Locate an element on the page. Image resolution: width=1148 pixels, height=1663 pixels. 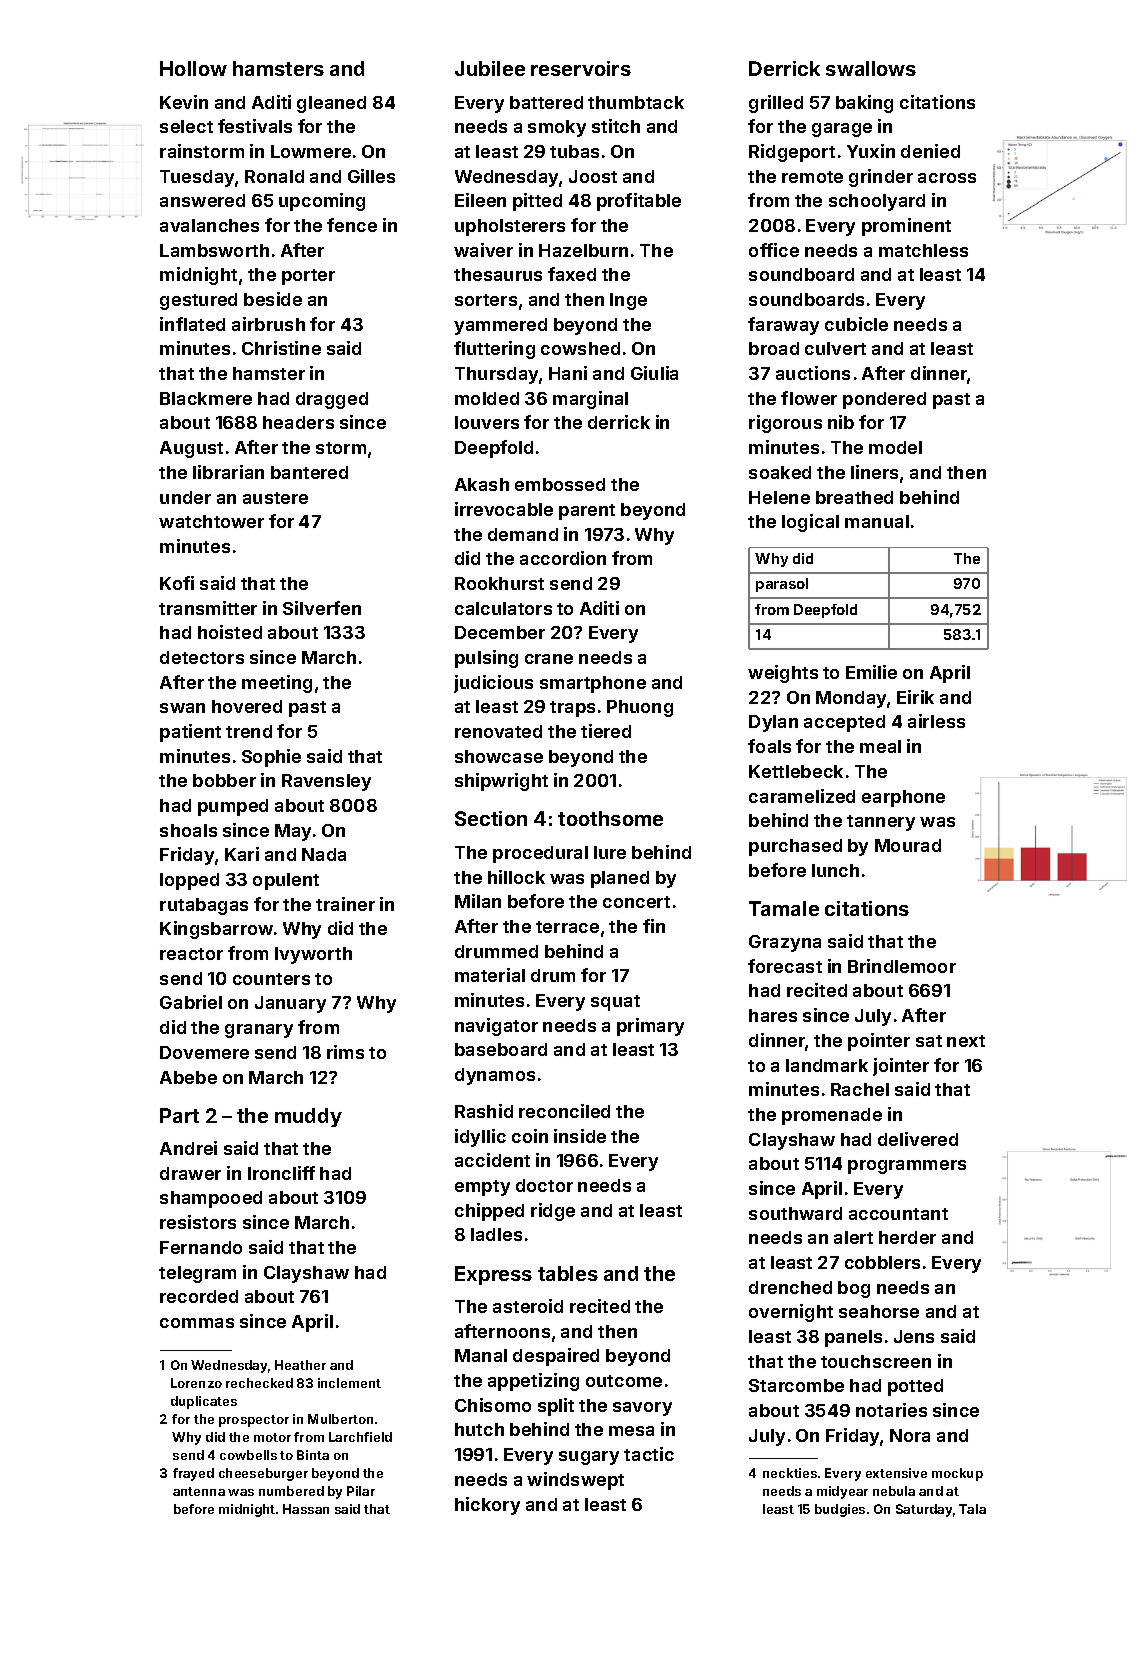
calculators is located at coordinates (503, 608).
